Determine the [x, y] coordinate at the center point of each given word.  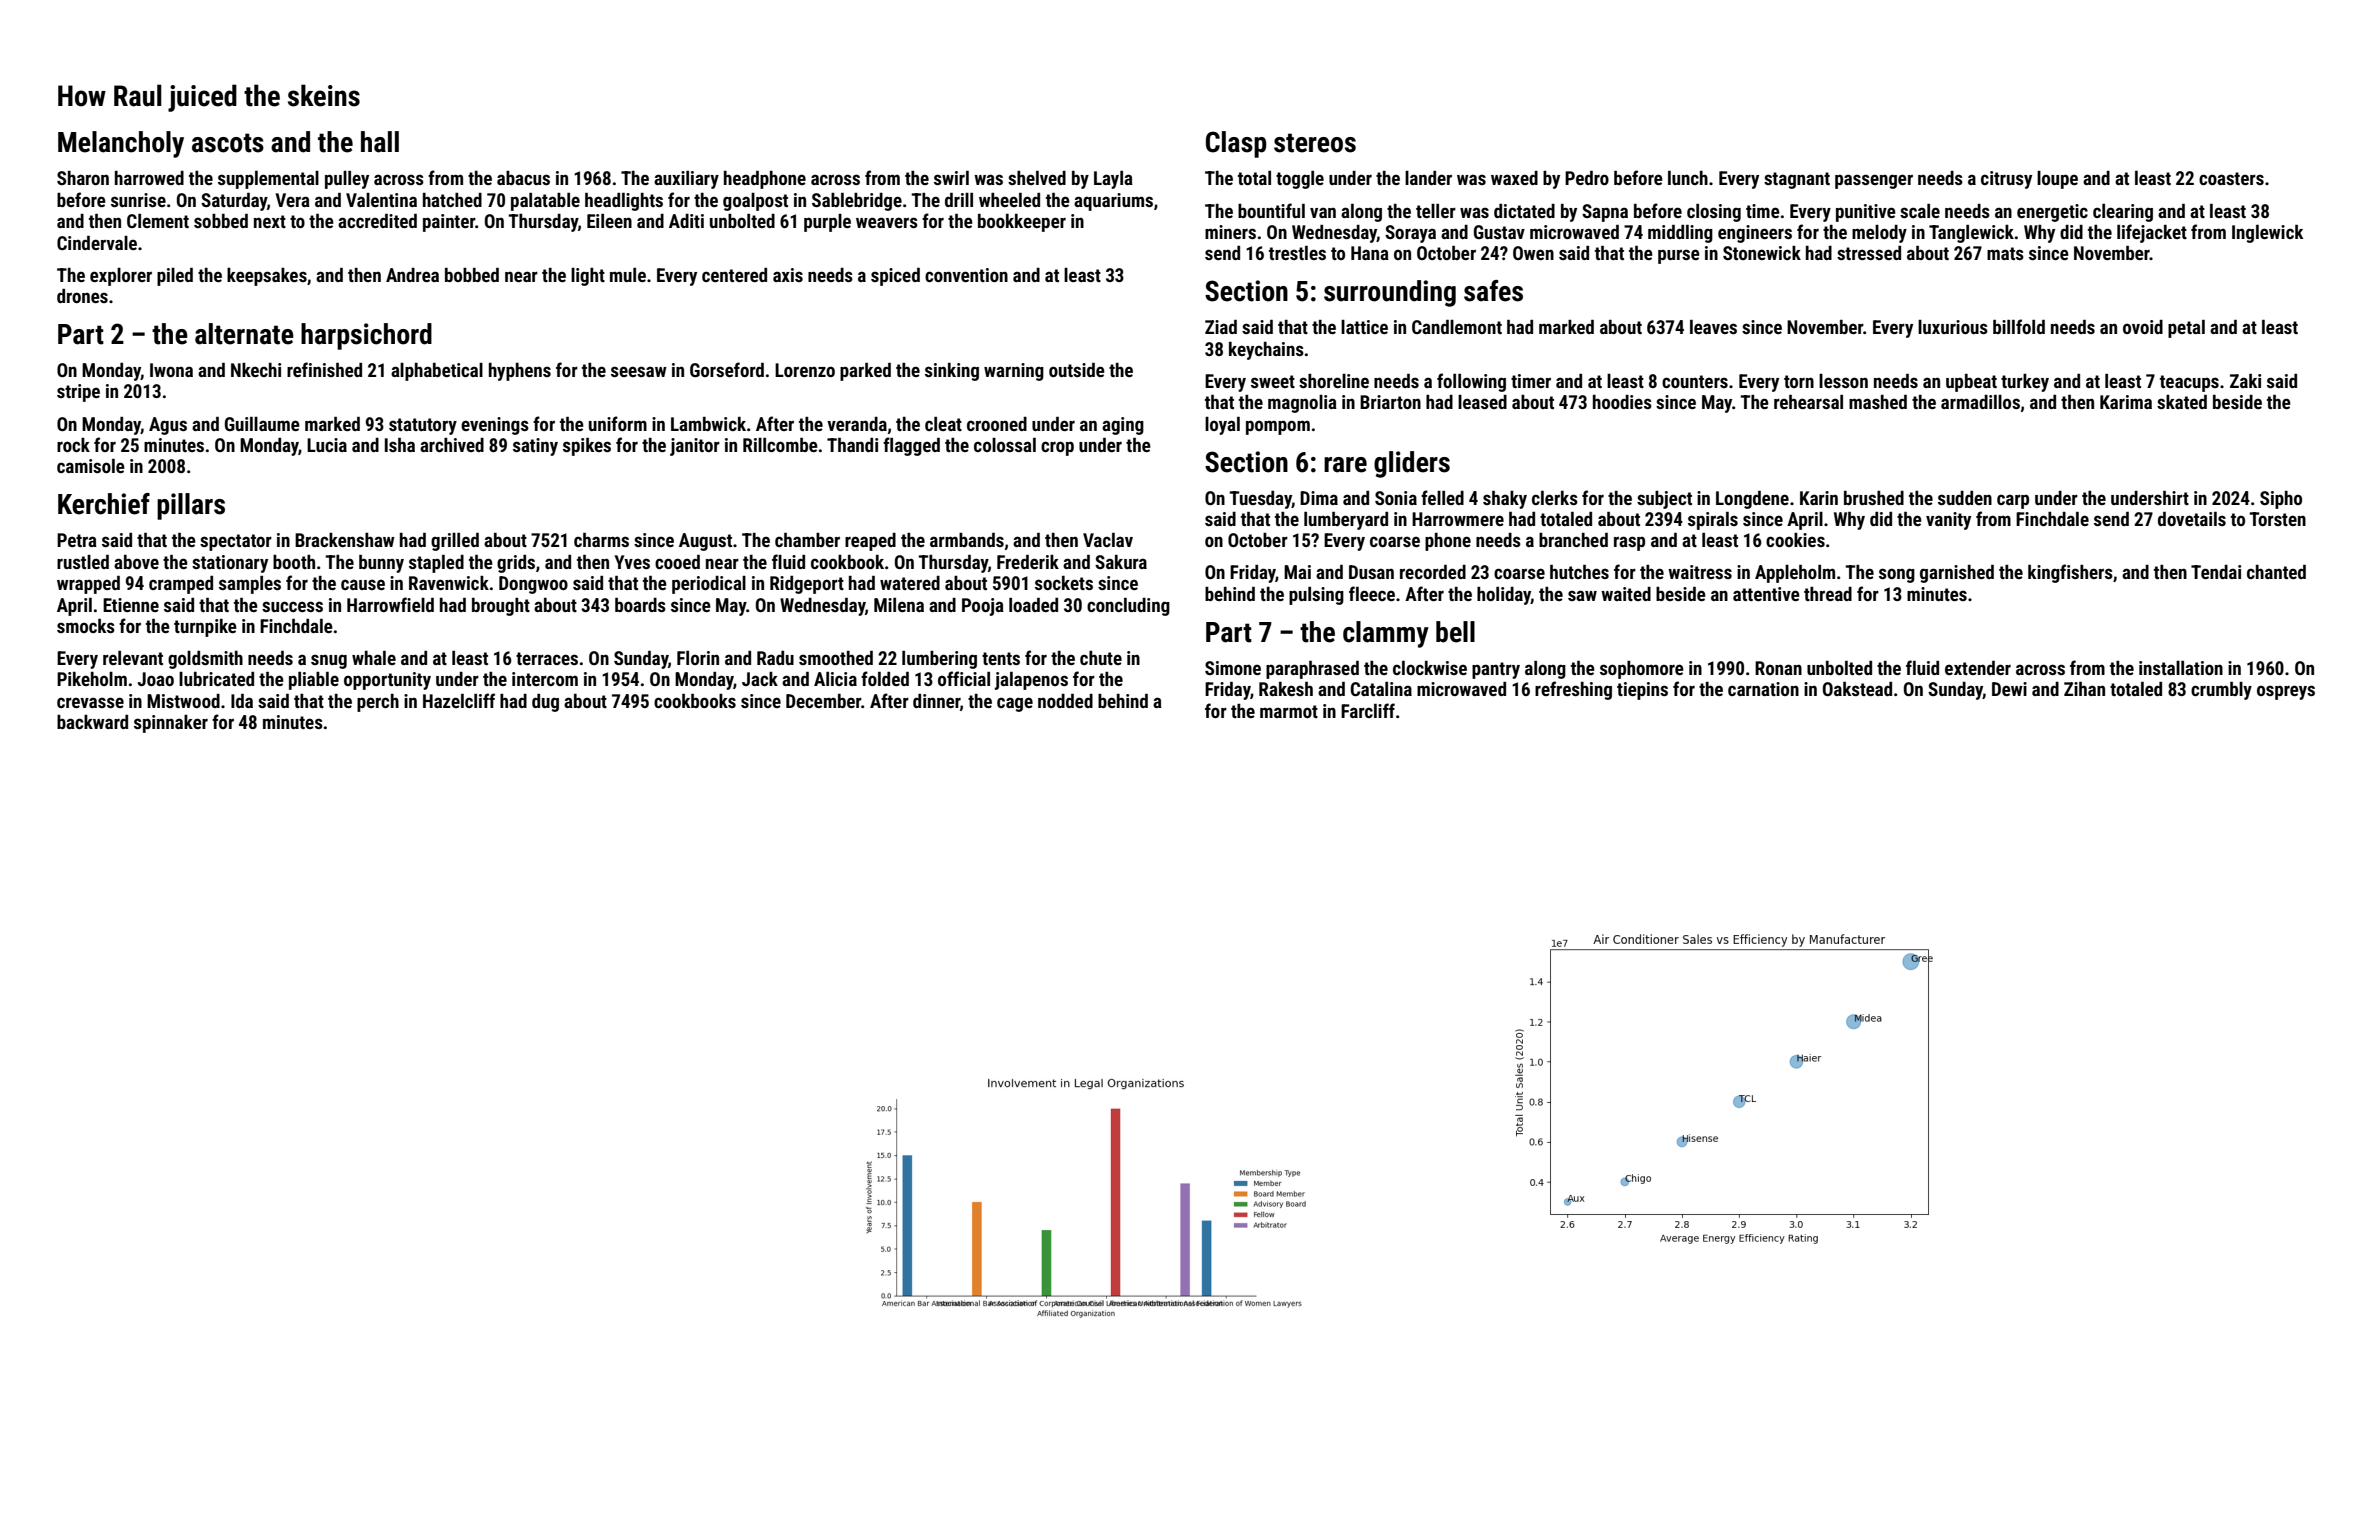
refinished [324, 369]
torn [1799, 381]
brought [501, 607]
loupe [2057, 180]
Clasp [1236, 144]
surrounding [1390, 293]
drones [82, 296]
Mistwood [183, 701]
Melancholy [121, 144]
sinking [952, 372]
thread [1828, 594]
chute [1101, 658]
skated [2182, 402]
